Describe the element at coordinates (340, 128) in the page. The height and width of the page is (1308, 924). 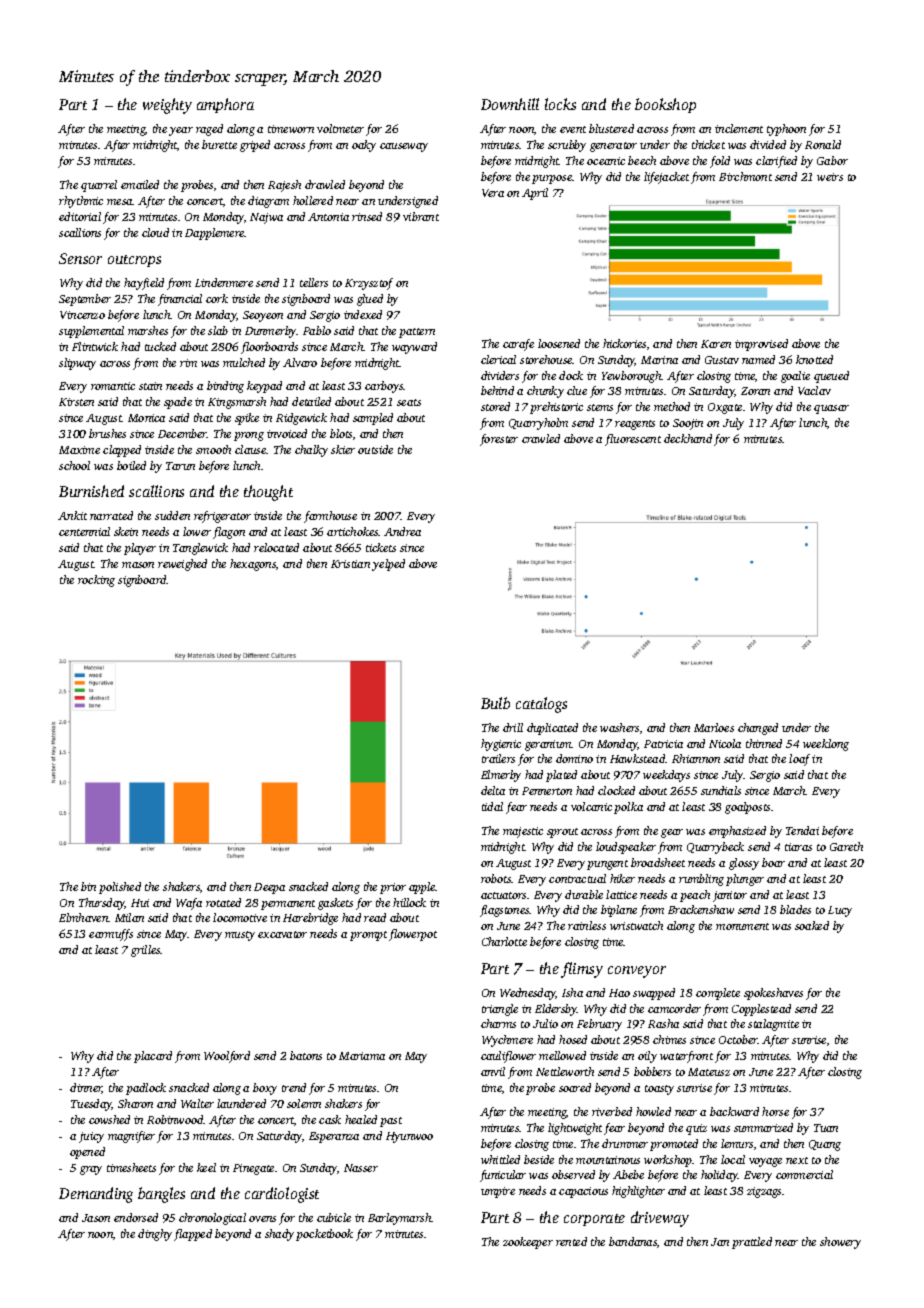
I see `voltmeter` at that location.
